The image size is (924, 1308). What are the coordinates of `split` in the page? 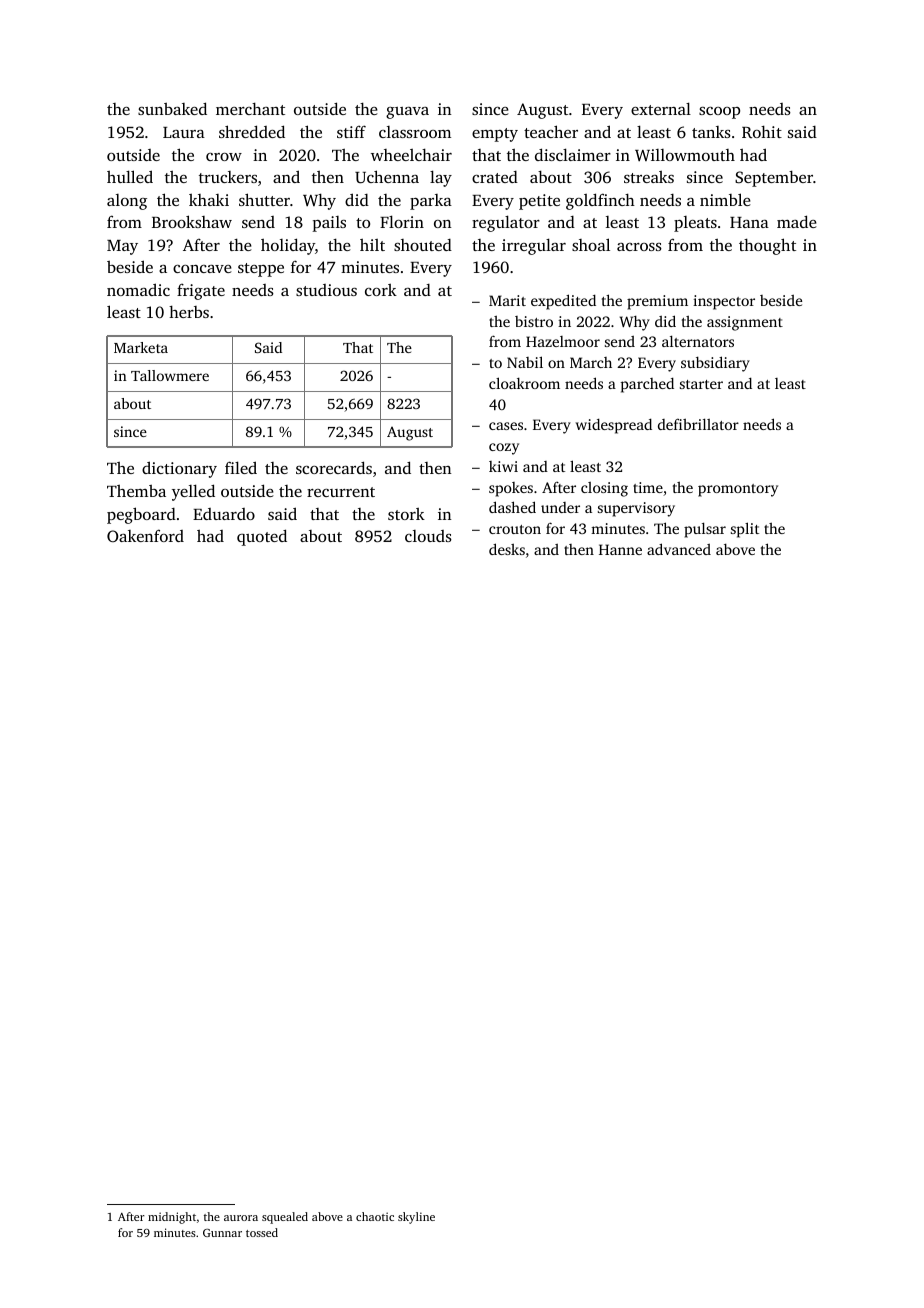 It's located at (745, 530).
